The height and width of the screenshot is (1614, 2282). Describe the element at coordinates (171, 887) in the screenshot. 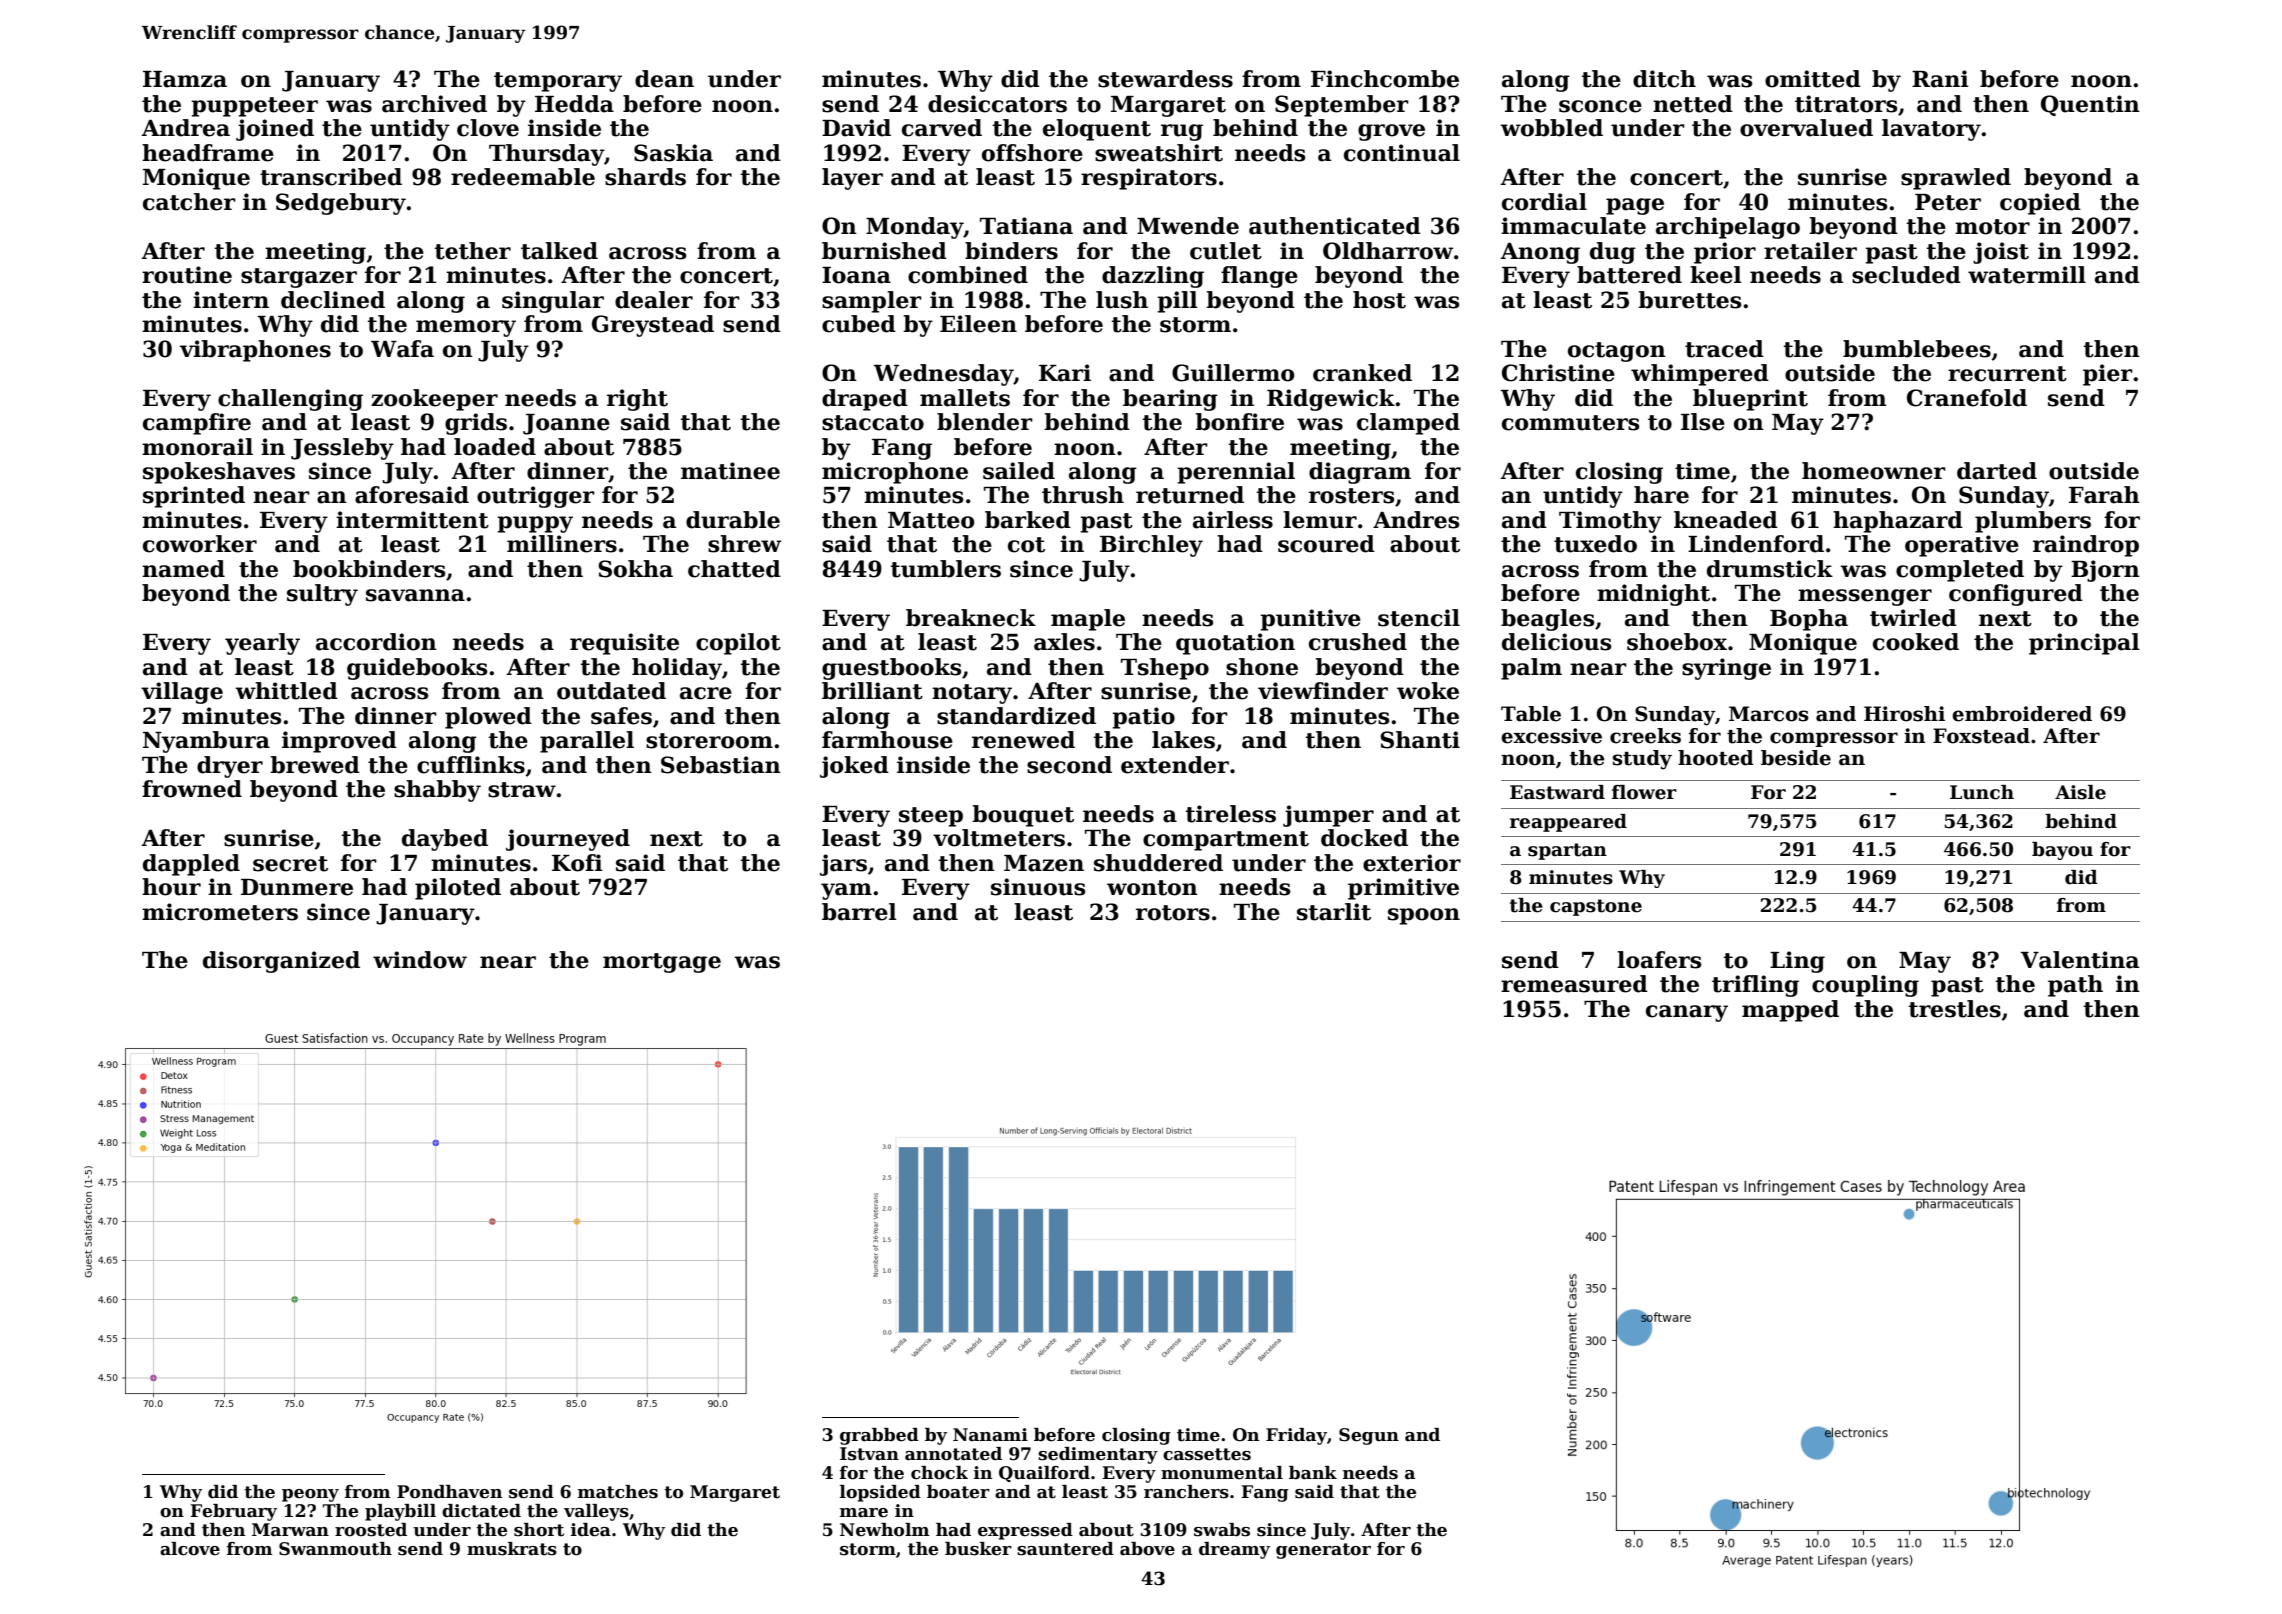

I see `hour` at that location.
